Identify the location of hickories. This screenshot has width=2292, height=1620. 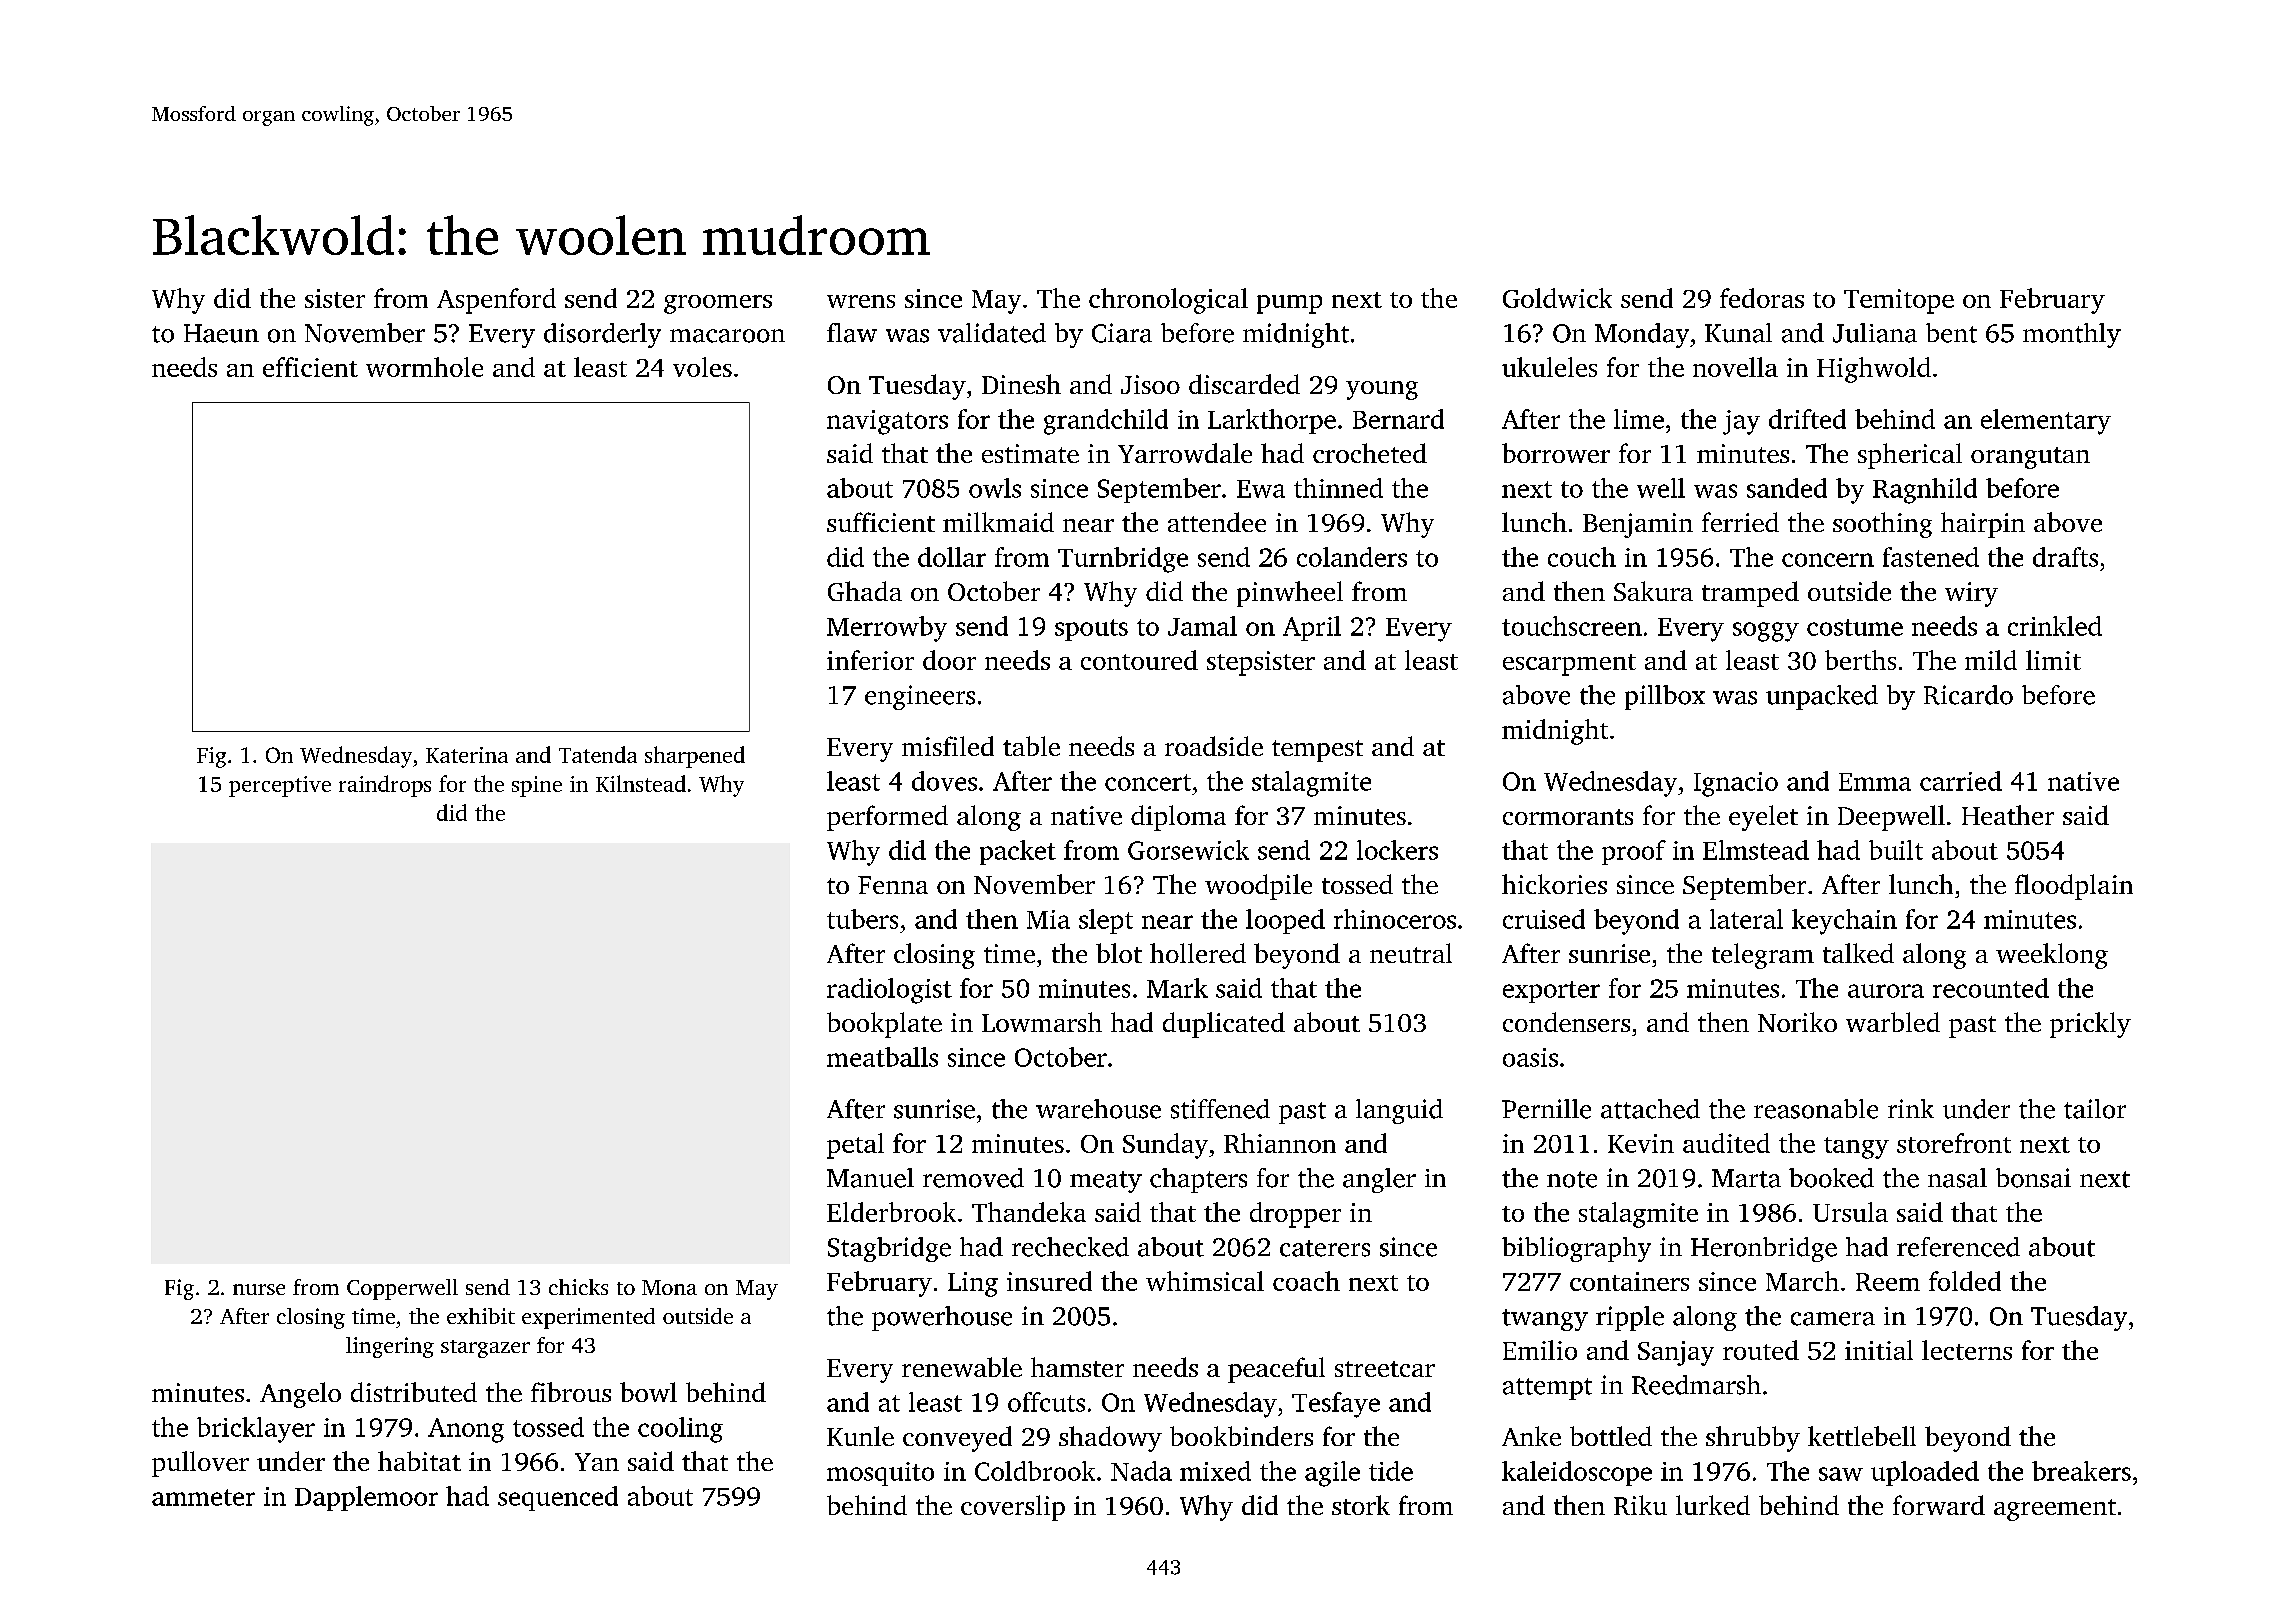
(1554, 884).
